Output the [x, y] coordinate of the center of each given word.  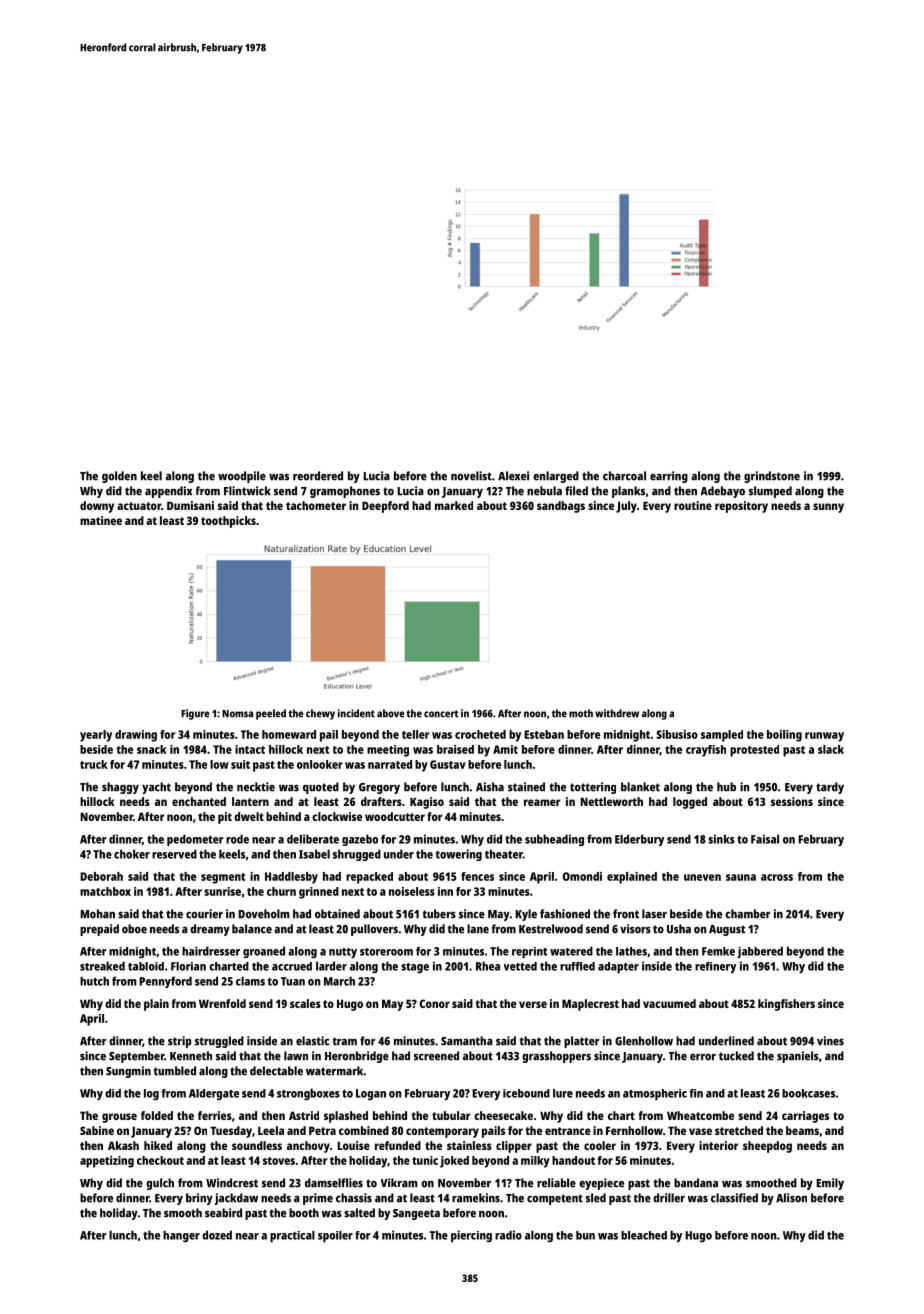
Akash [123, 1145]
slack [831, 749]
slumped [770, 492]
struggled [219, 1042]
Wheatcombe [700, 1115]
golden [119, 477]
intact [250, 749]
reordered [318, 476]
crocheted [480, 734]
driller [669, 1198]
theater [504, 854]
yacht [156, 788]
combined [364, 1130]
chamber [748, 914]
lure [563, 1093]
